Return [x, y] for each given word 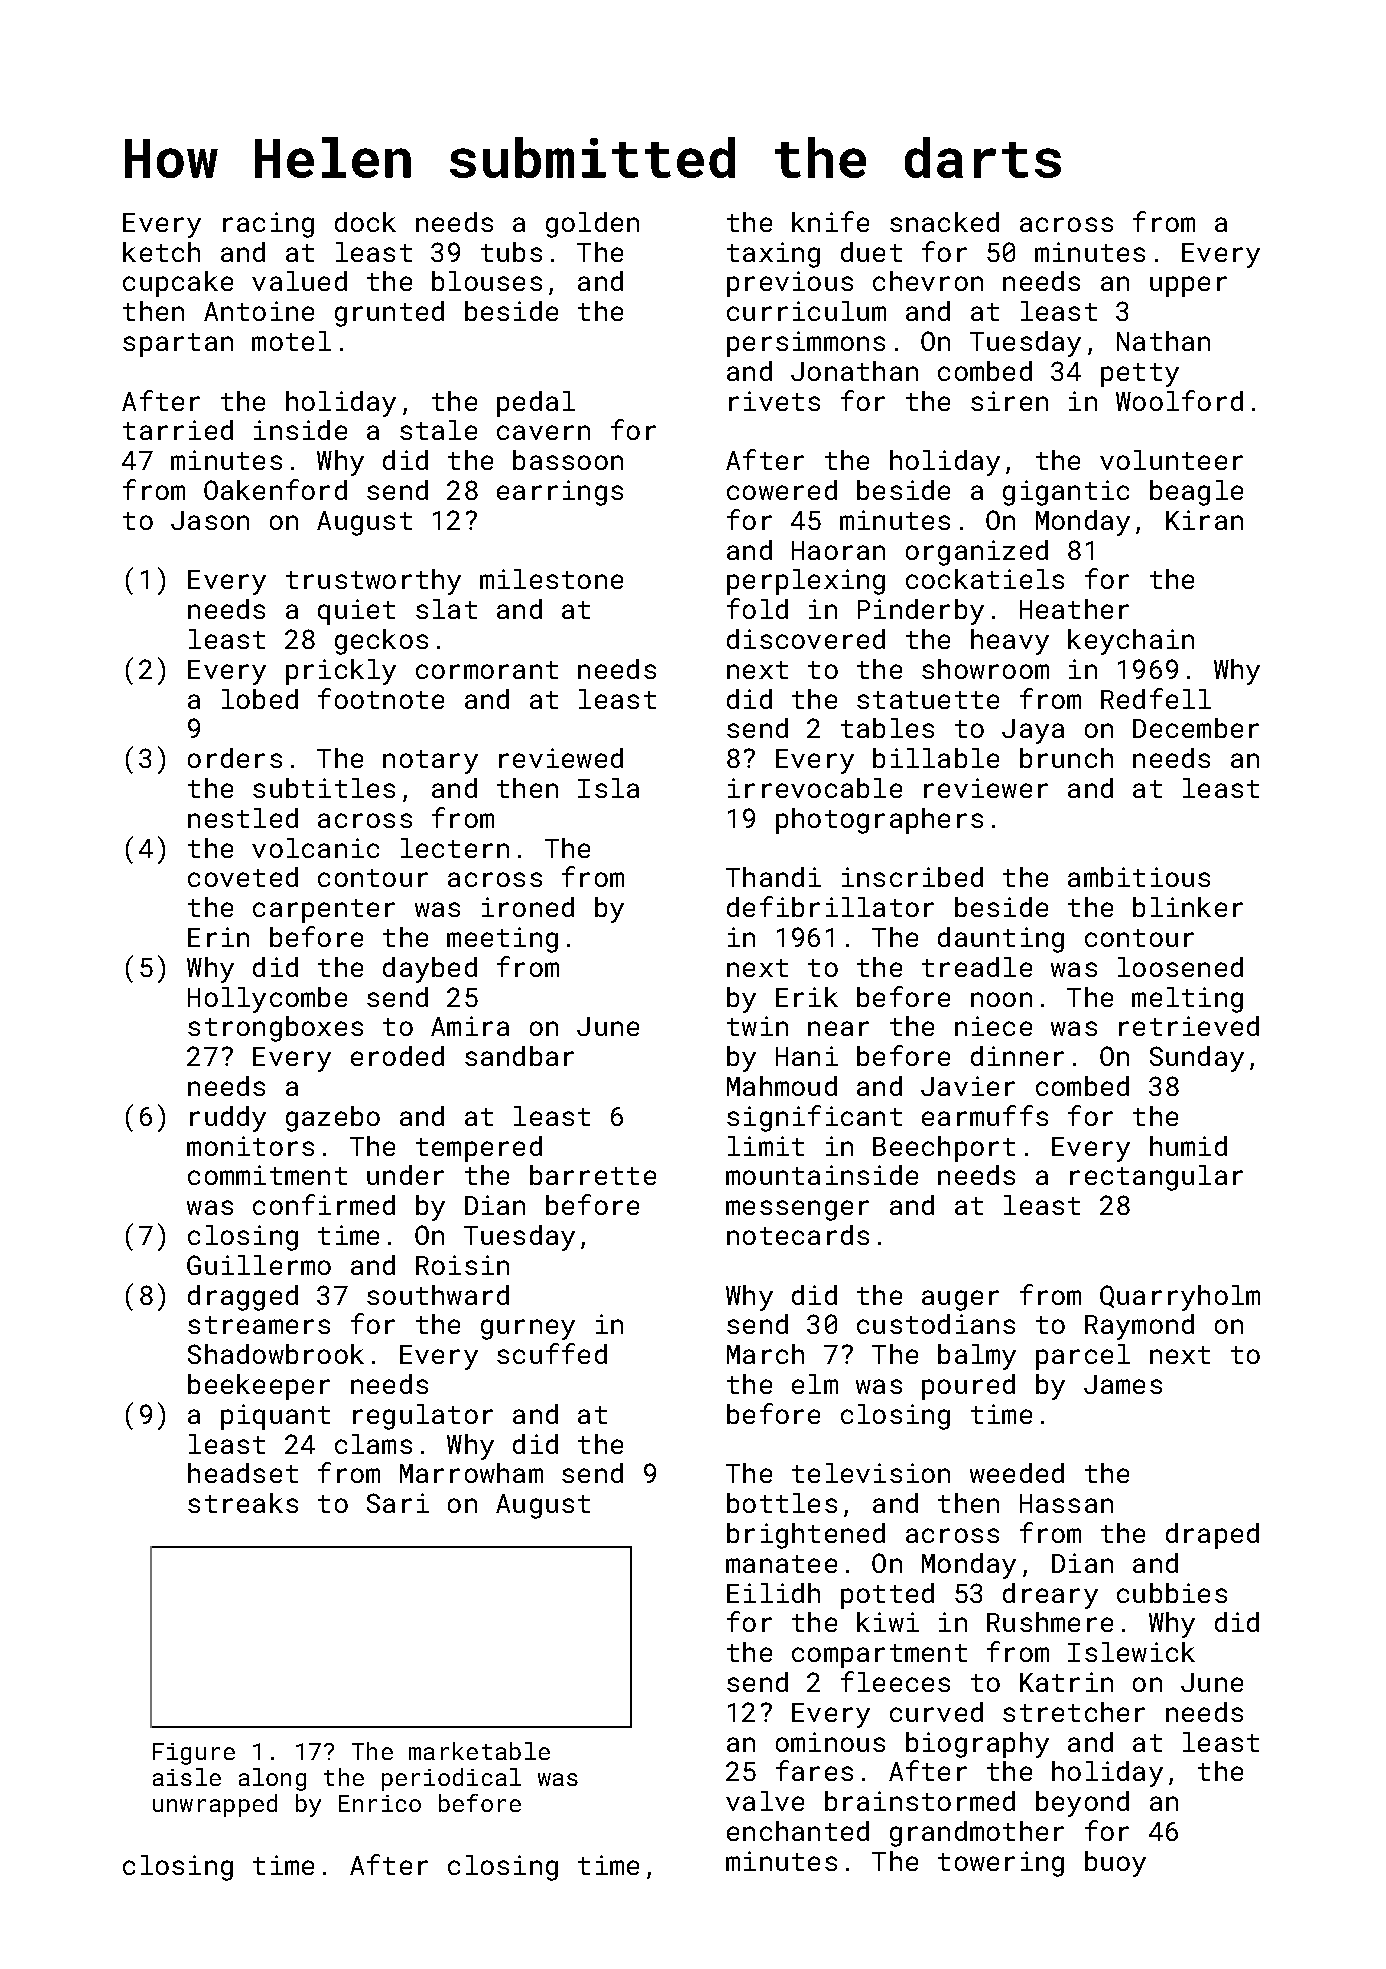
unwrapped [215, 1805]
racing [268, 225]
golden [592, 225]
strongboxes [275, 1029]
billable [936, 758]
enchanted [798, 1831]
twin [757, 1026]
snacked [944, 222]
